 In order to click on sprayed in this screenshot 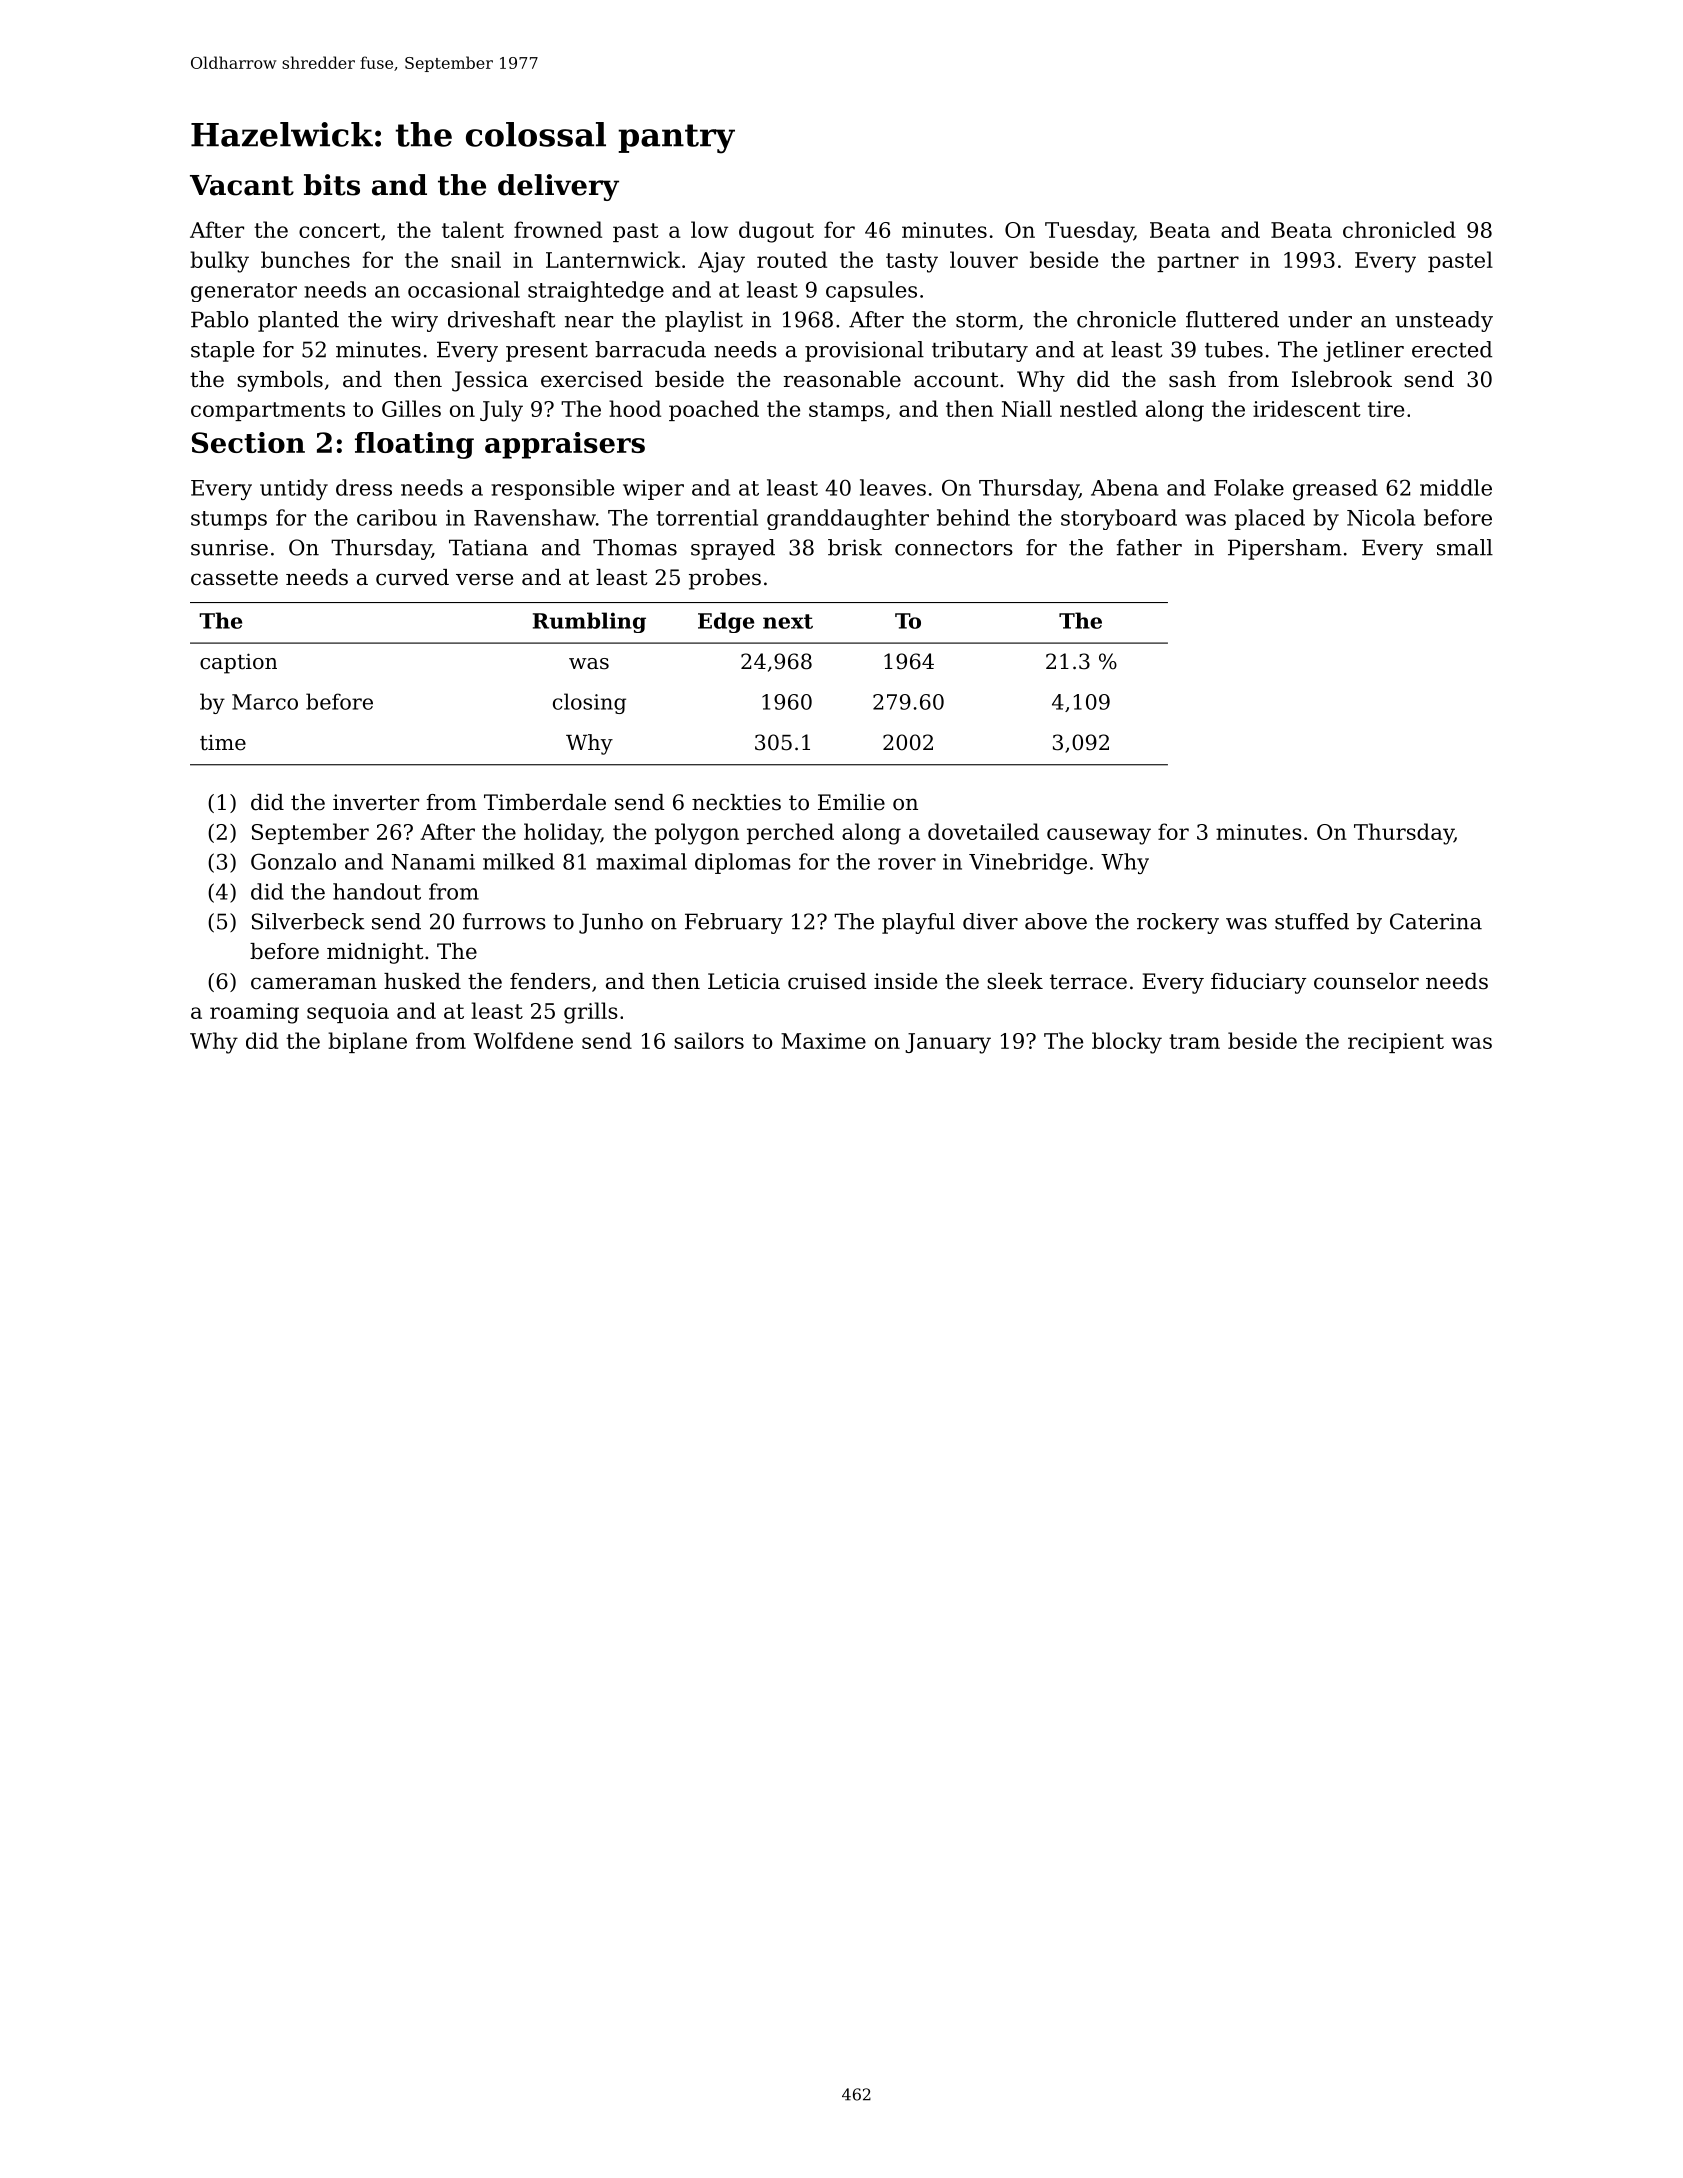, I will do `click(733, 549)`.
